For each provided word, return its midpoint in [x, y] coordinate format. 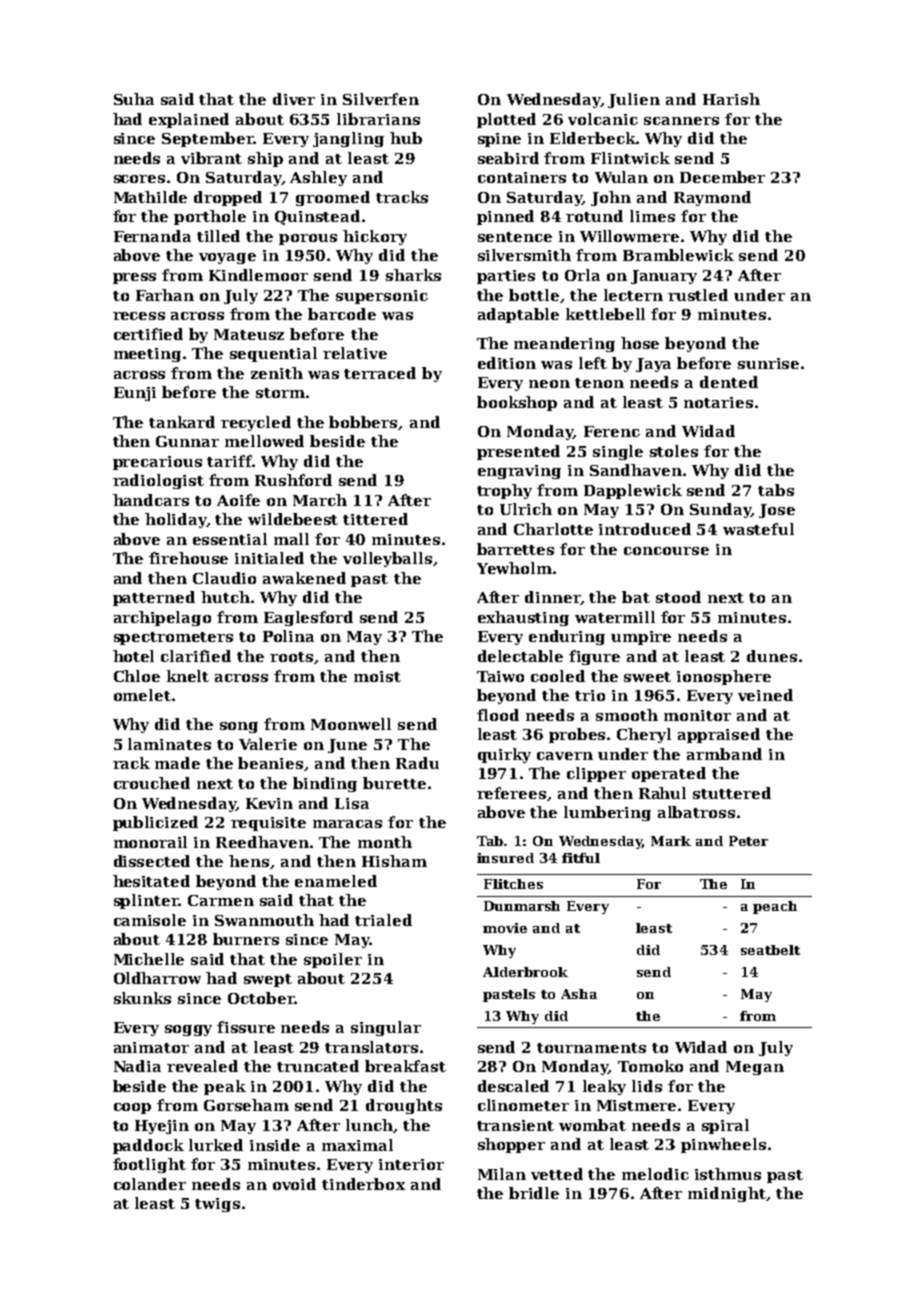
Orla [582, 275]
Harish [731, 99]
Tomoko [650, 1066]
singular [386, 1028]
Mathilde [150, 197]
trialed [383, 920]
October [261, 998]
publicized [155, 823]
